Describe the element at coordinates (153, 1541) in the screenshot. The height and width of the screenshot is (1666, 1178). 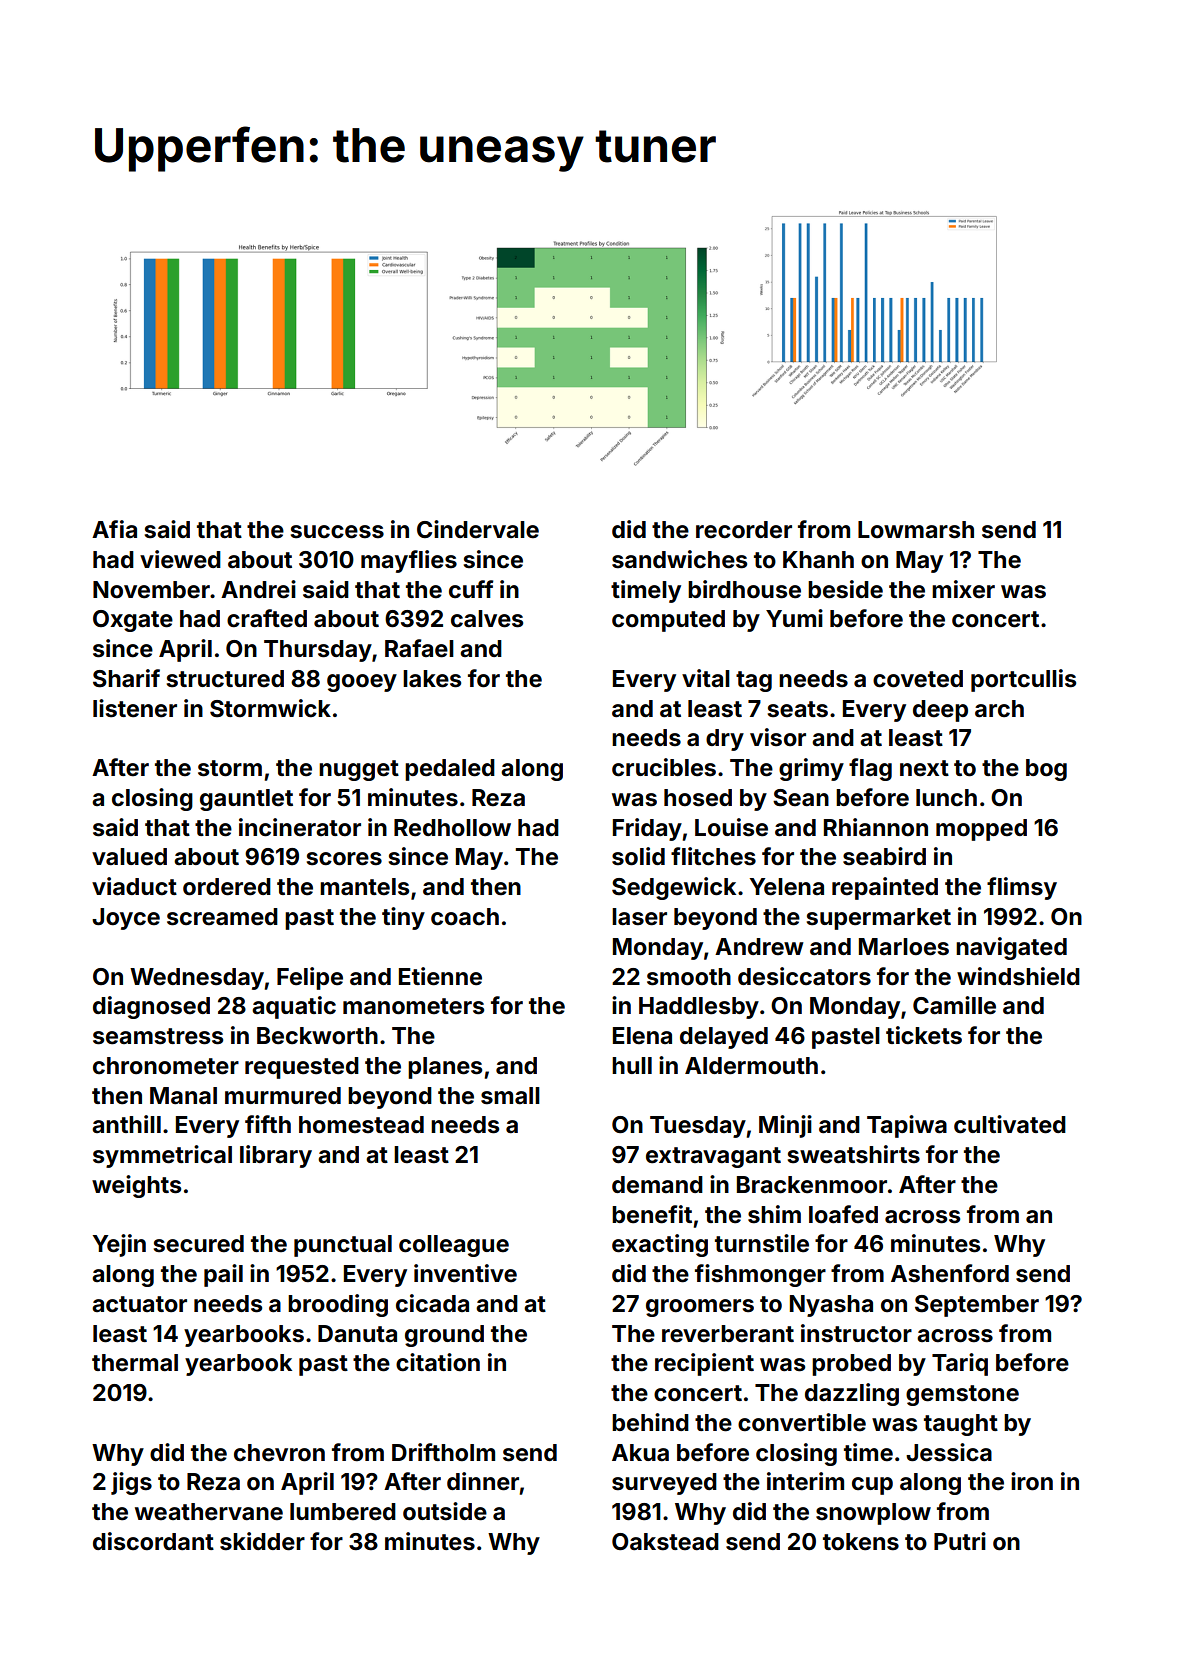
I see `discordant` at that location.
